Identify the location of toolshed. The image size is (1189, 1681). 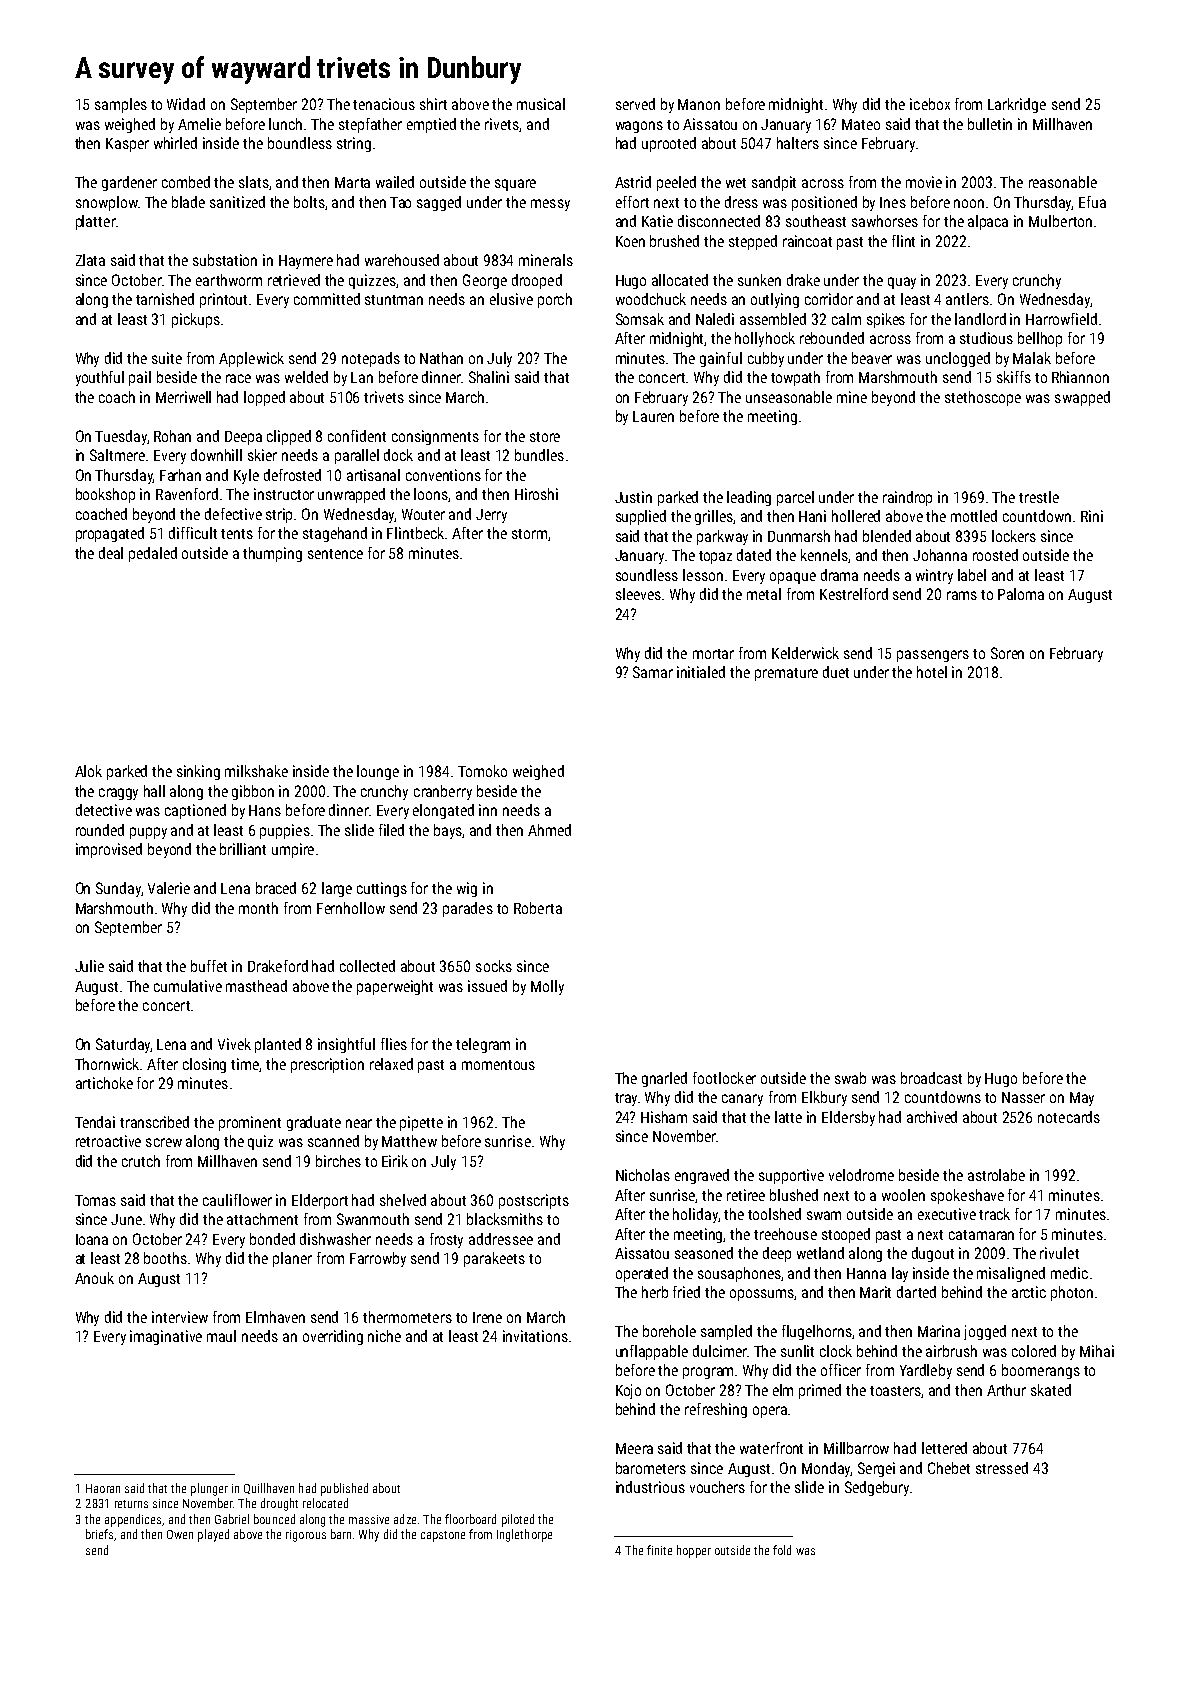
(774, 1214).
